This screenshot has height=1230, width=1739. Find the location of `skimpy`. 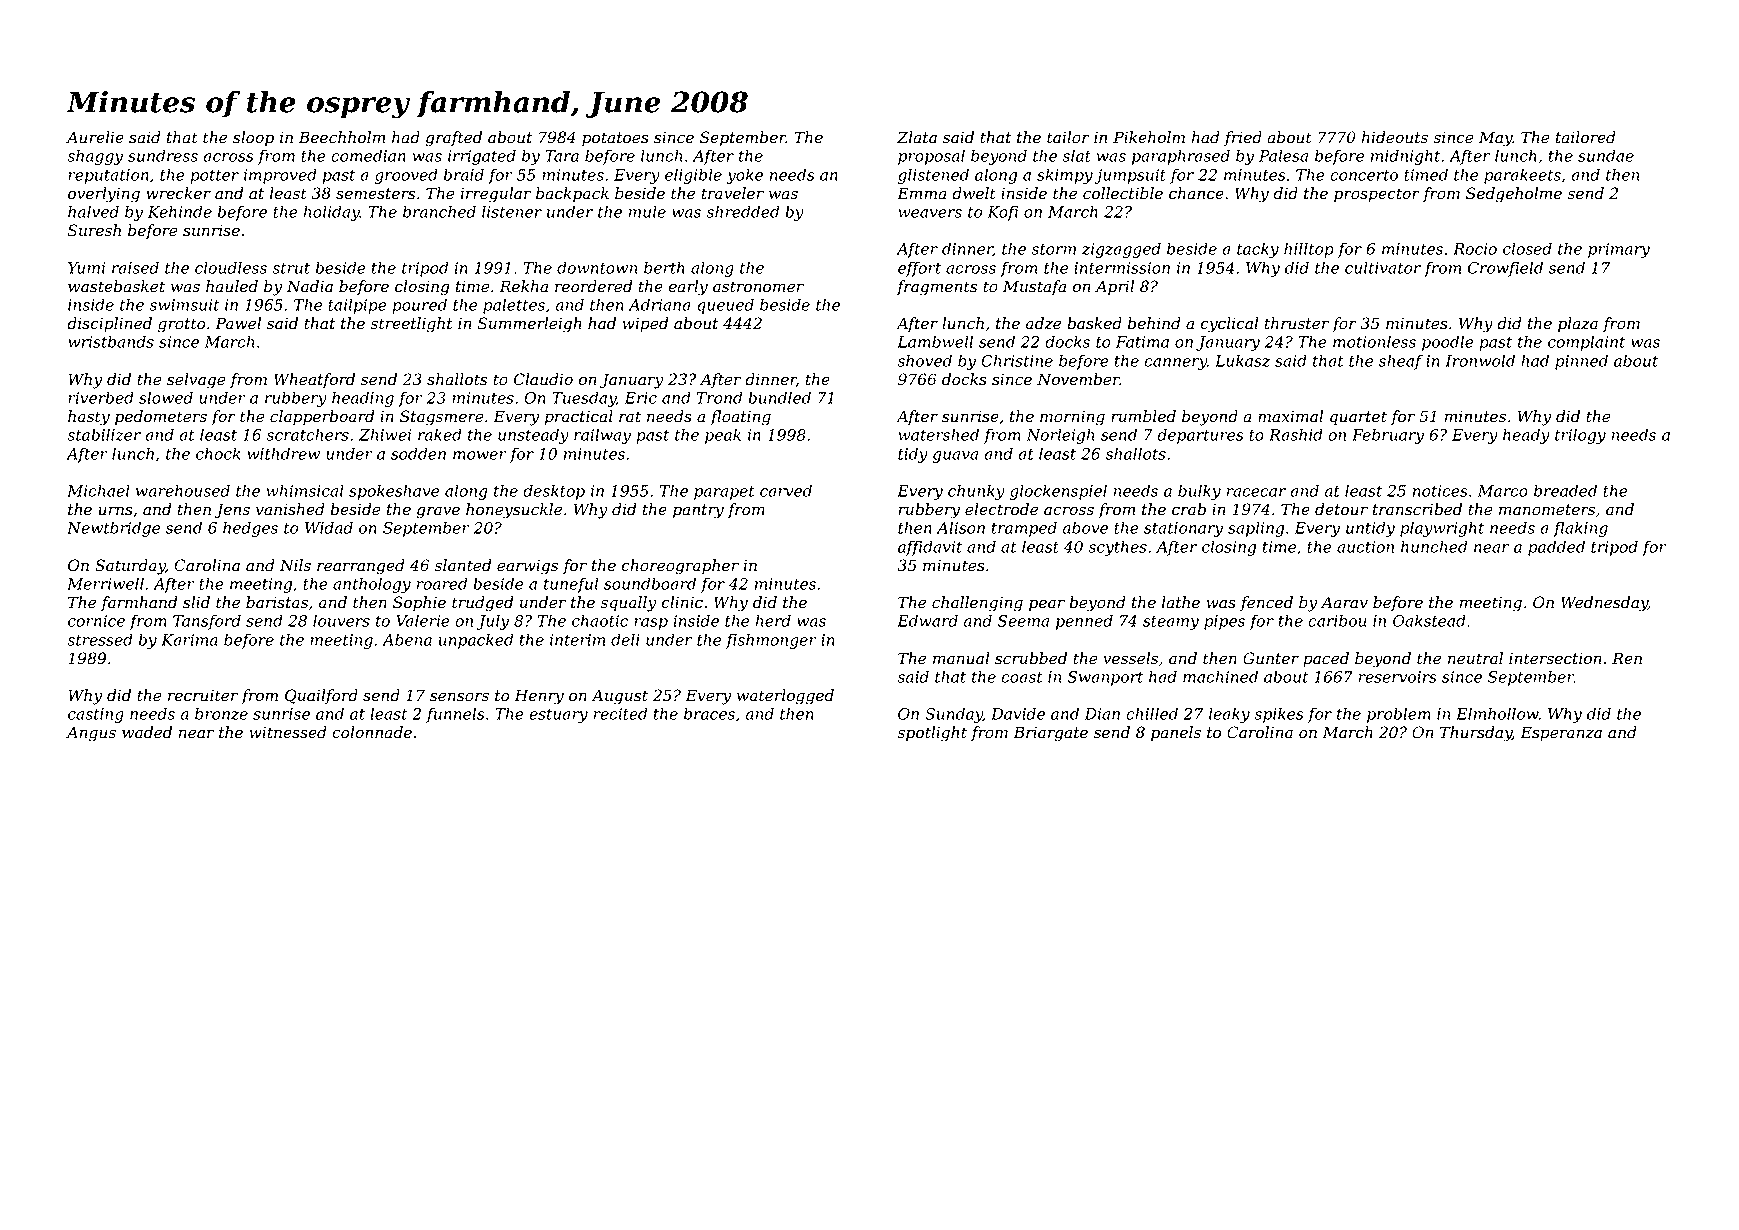

skimpy is located at coordinates (1065, 176).
